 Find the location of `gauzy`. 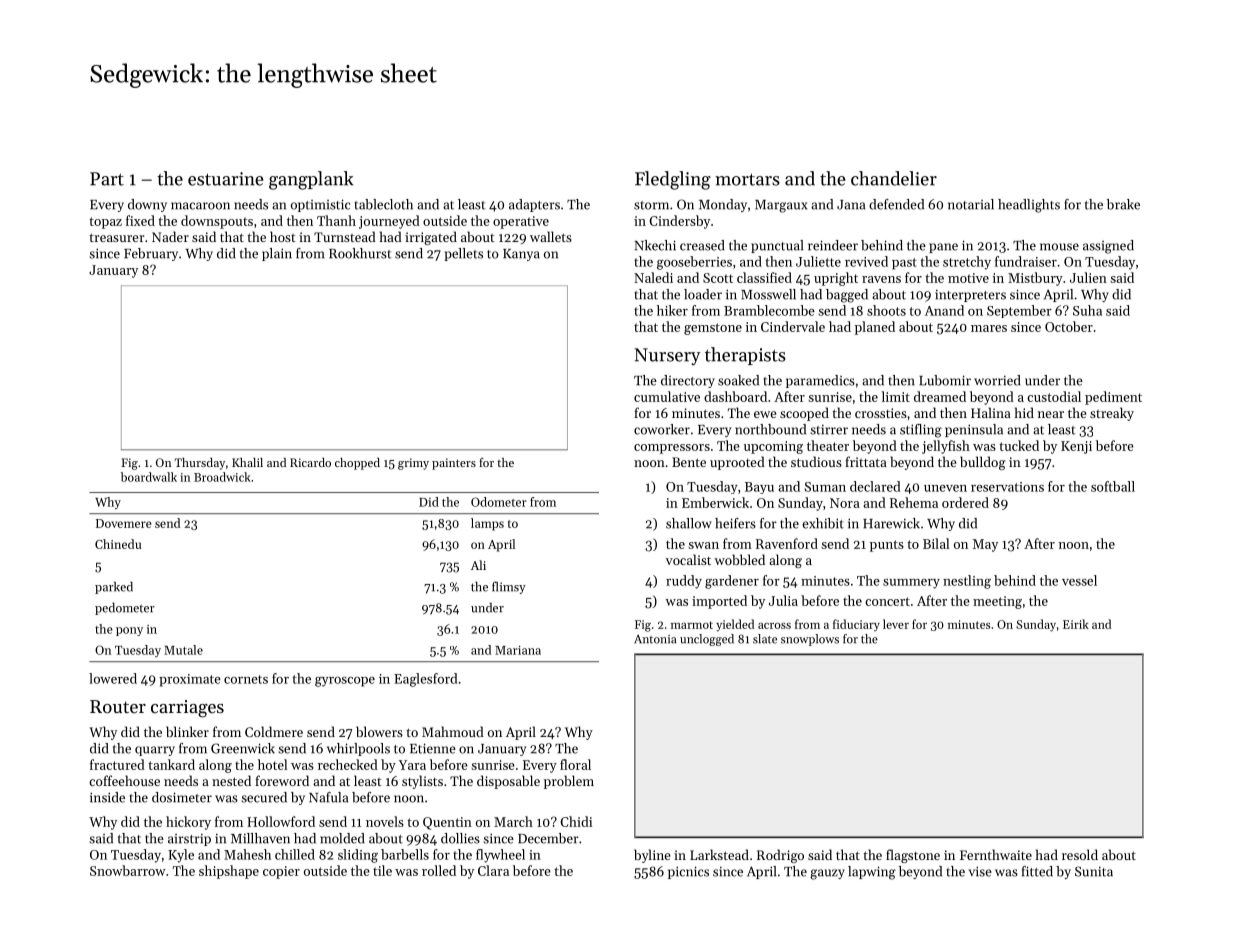

gauzy is located at coordinates (827, 874).
